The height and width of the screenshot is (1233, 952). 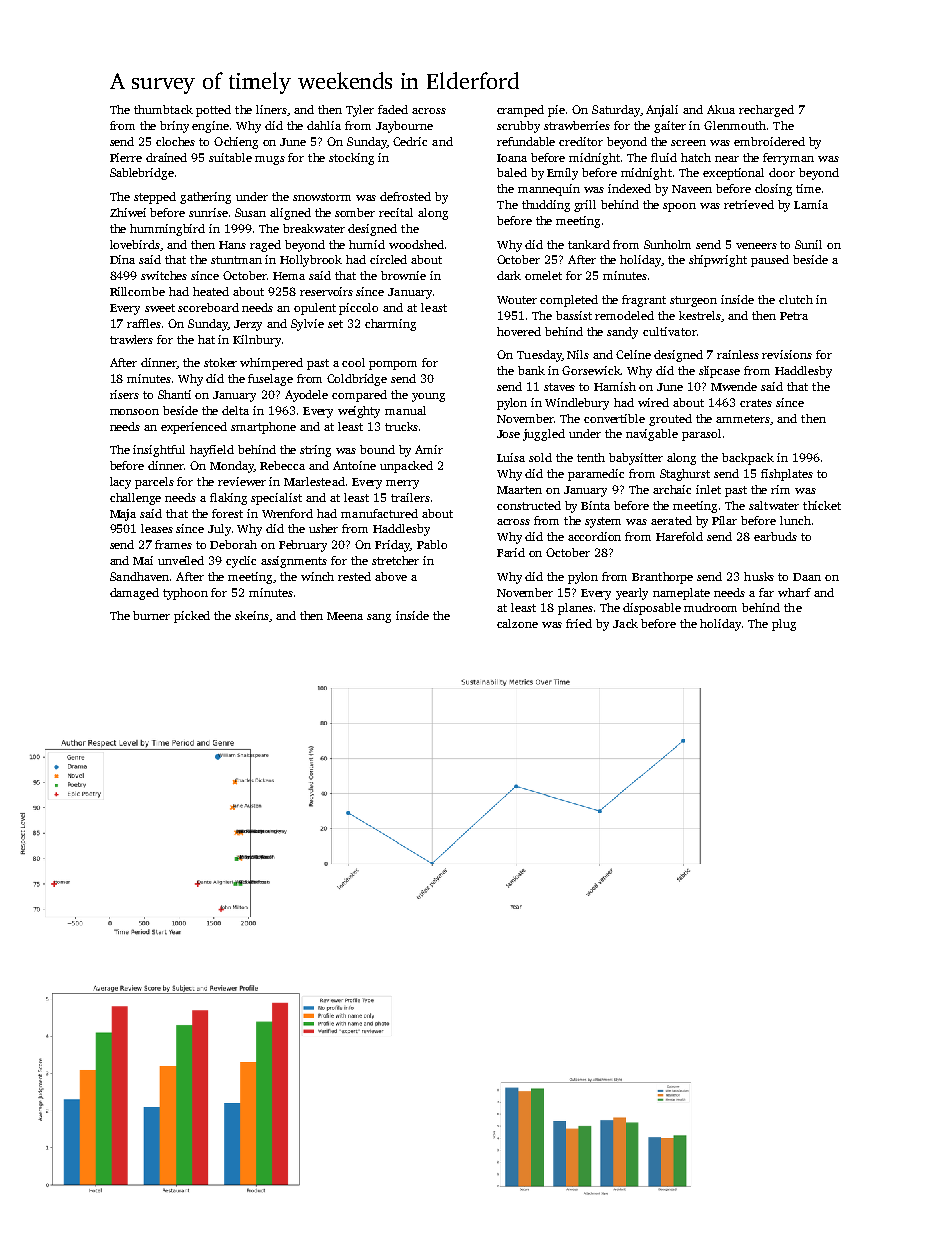 I want to click on Farid, so click(x=511, y=552).
